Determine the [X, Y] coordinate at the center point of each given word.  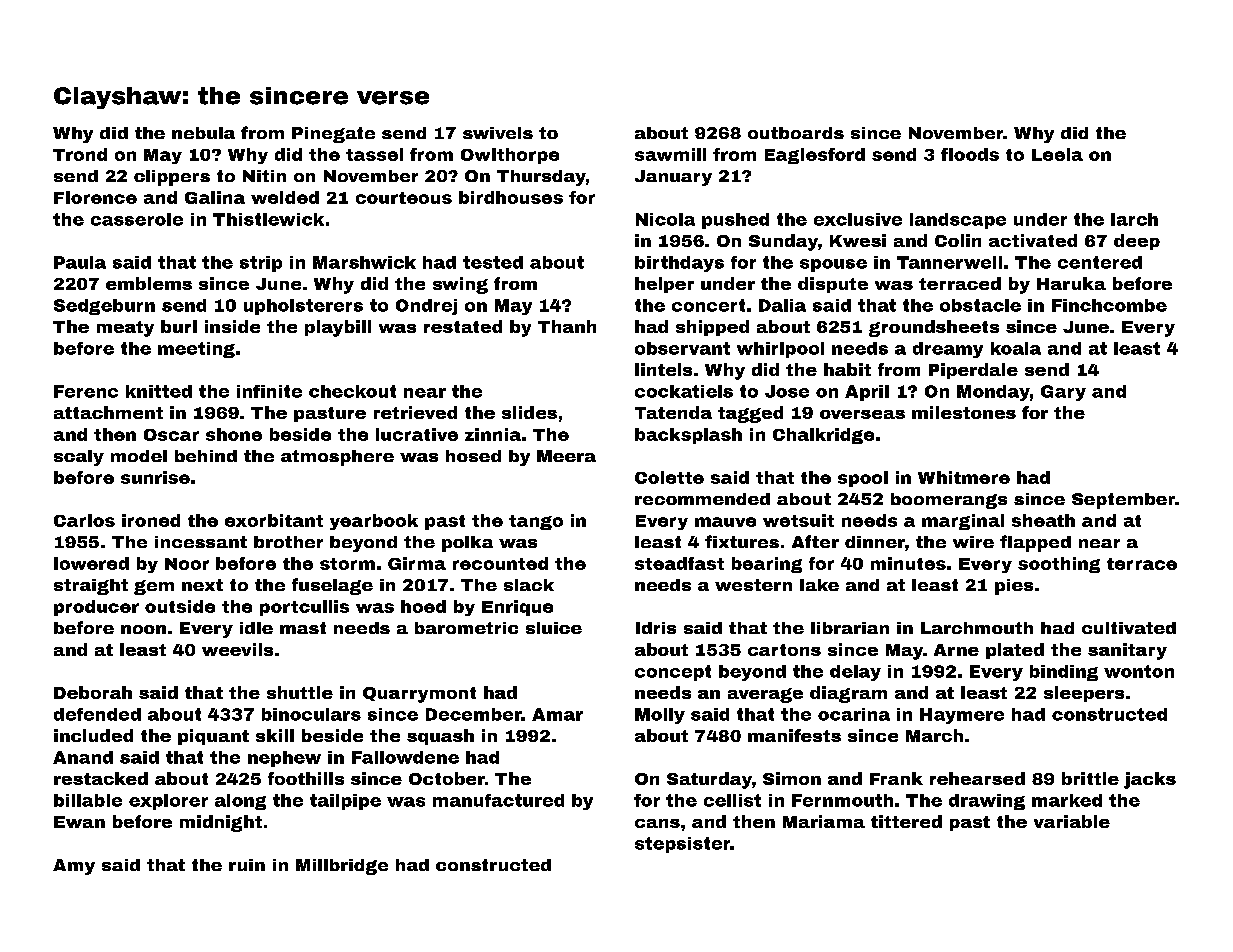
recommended [702, 499]
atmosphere [337, 458]
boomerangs [949, 501]
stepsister [682, 845]
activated [1033, 240]
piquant [213, 737]
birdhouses [511, 197]
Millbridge [342, 867]
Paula [80, 262]
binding [1064, 673]
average [765, 695]
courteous [404, 198]
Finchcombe [1109, 305]
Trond [80, 154]
